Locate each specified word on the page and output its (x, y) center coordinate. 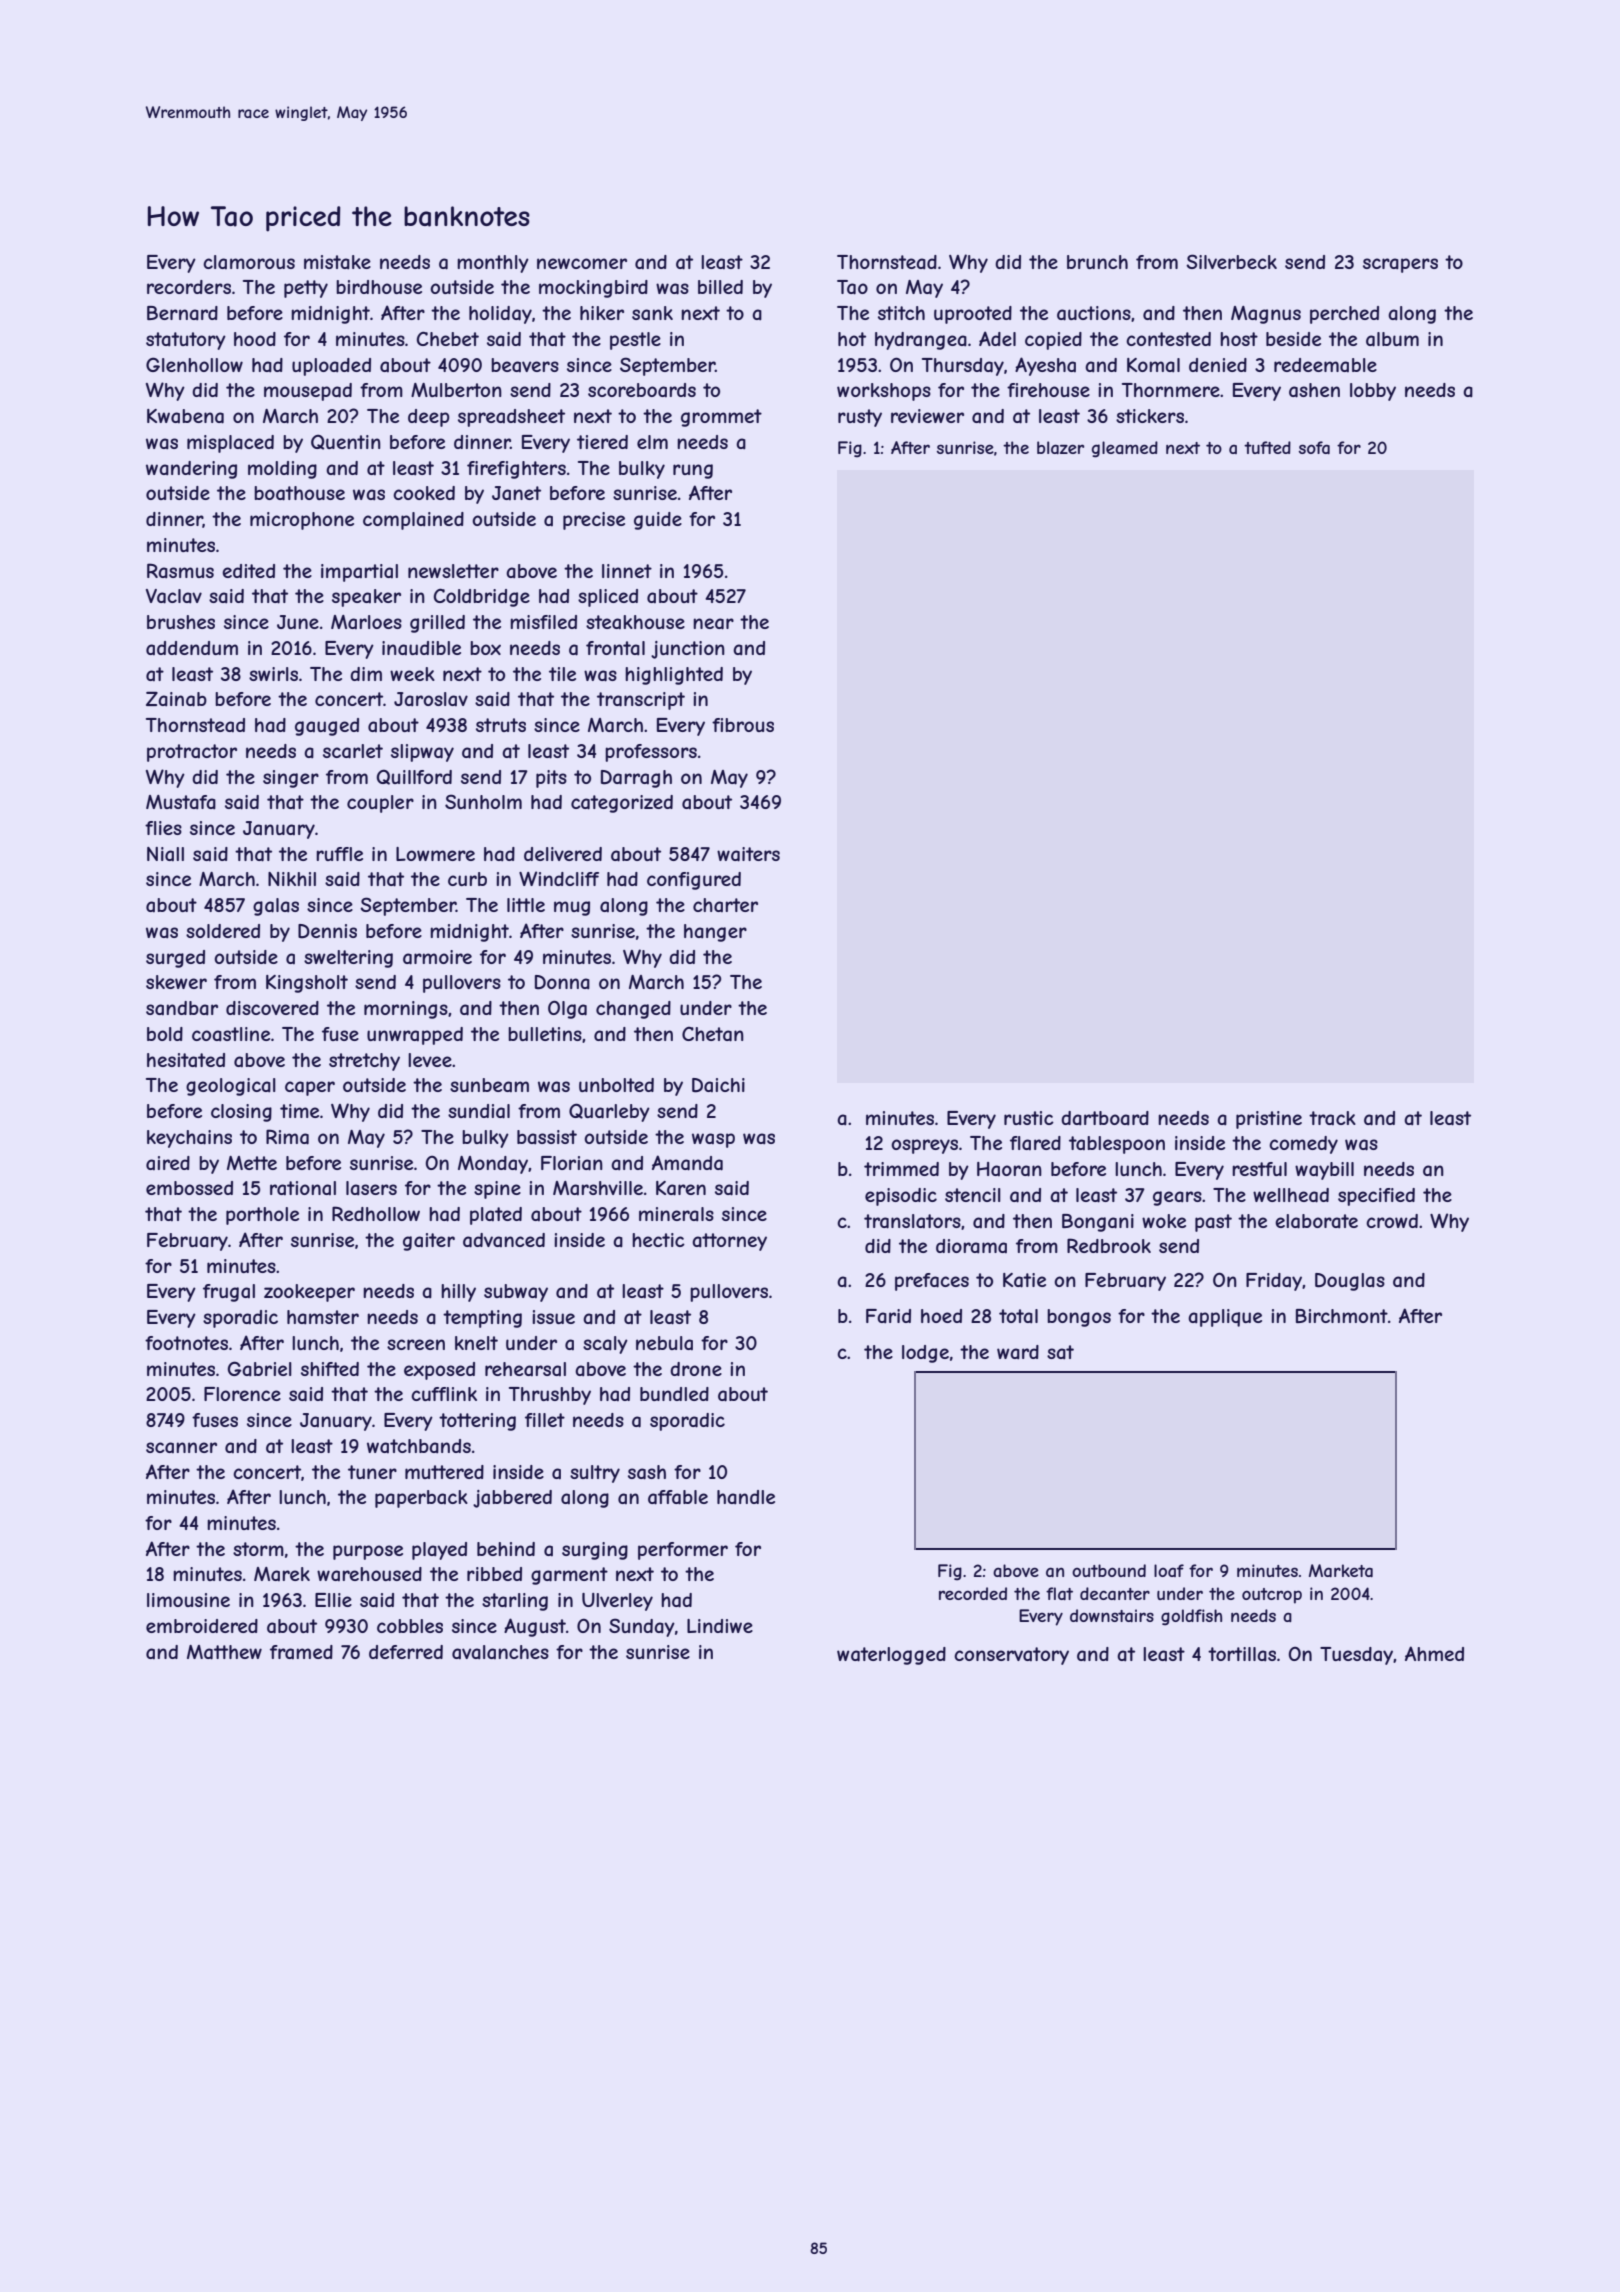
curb (467, 879)
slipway (422, 753)
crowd (1392, 1221)
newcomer (582, 263)
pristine (1269, 1120)
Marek (282, 1574)
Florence (242, 1394)
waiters (748, 854)
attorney (729, 1242)
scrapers (1400, 265)
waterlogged (891, 1656)
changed (633, 1010)
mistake (337, 262)
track (1332, 1118)
